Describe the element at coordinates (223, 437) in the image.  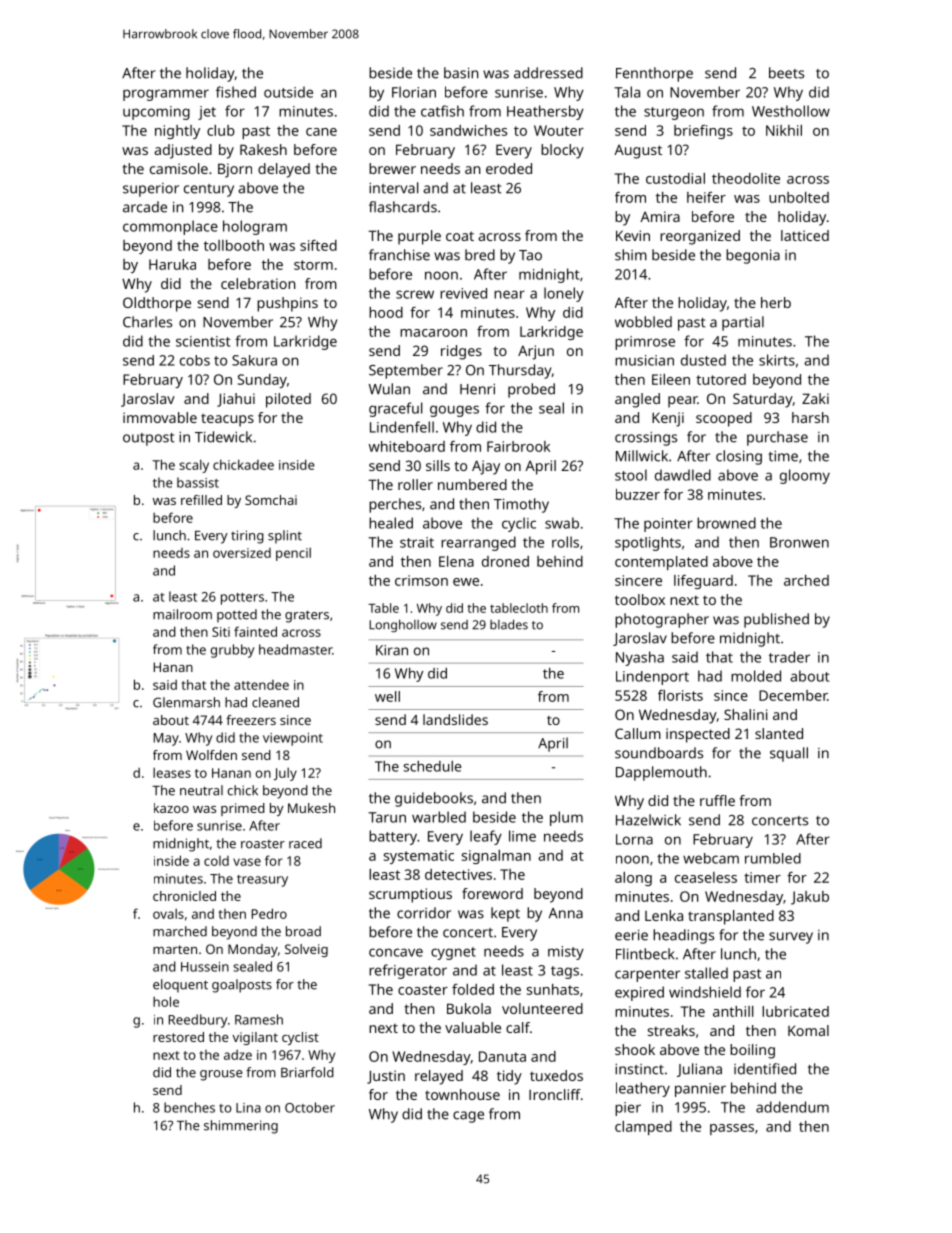
I see `Tidewick` at that location.
